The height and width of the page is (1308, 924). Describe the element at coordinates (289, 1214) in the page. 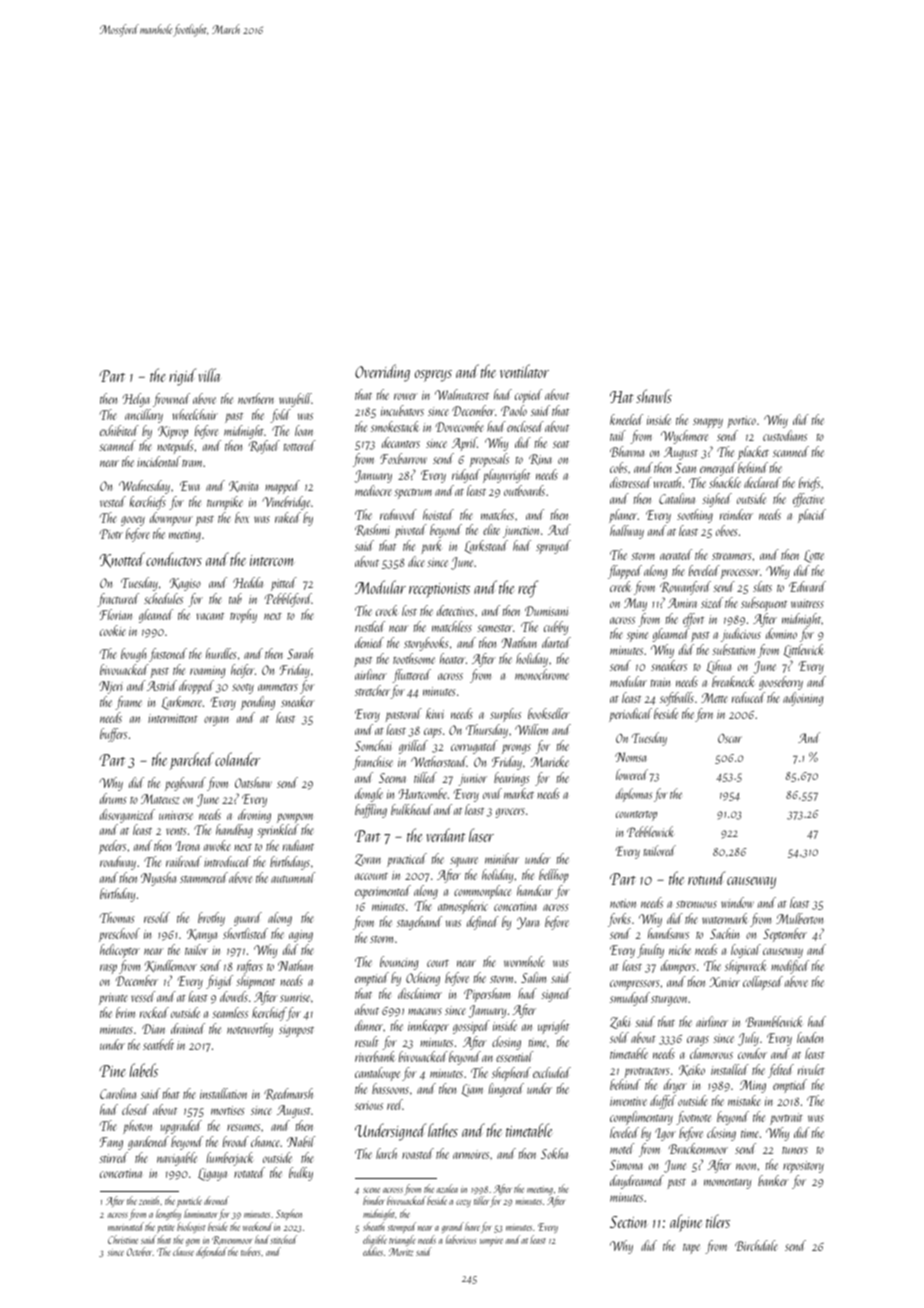

I see `Stephen` at that location.
